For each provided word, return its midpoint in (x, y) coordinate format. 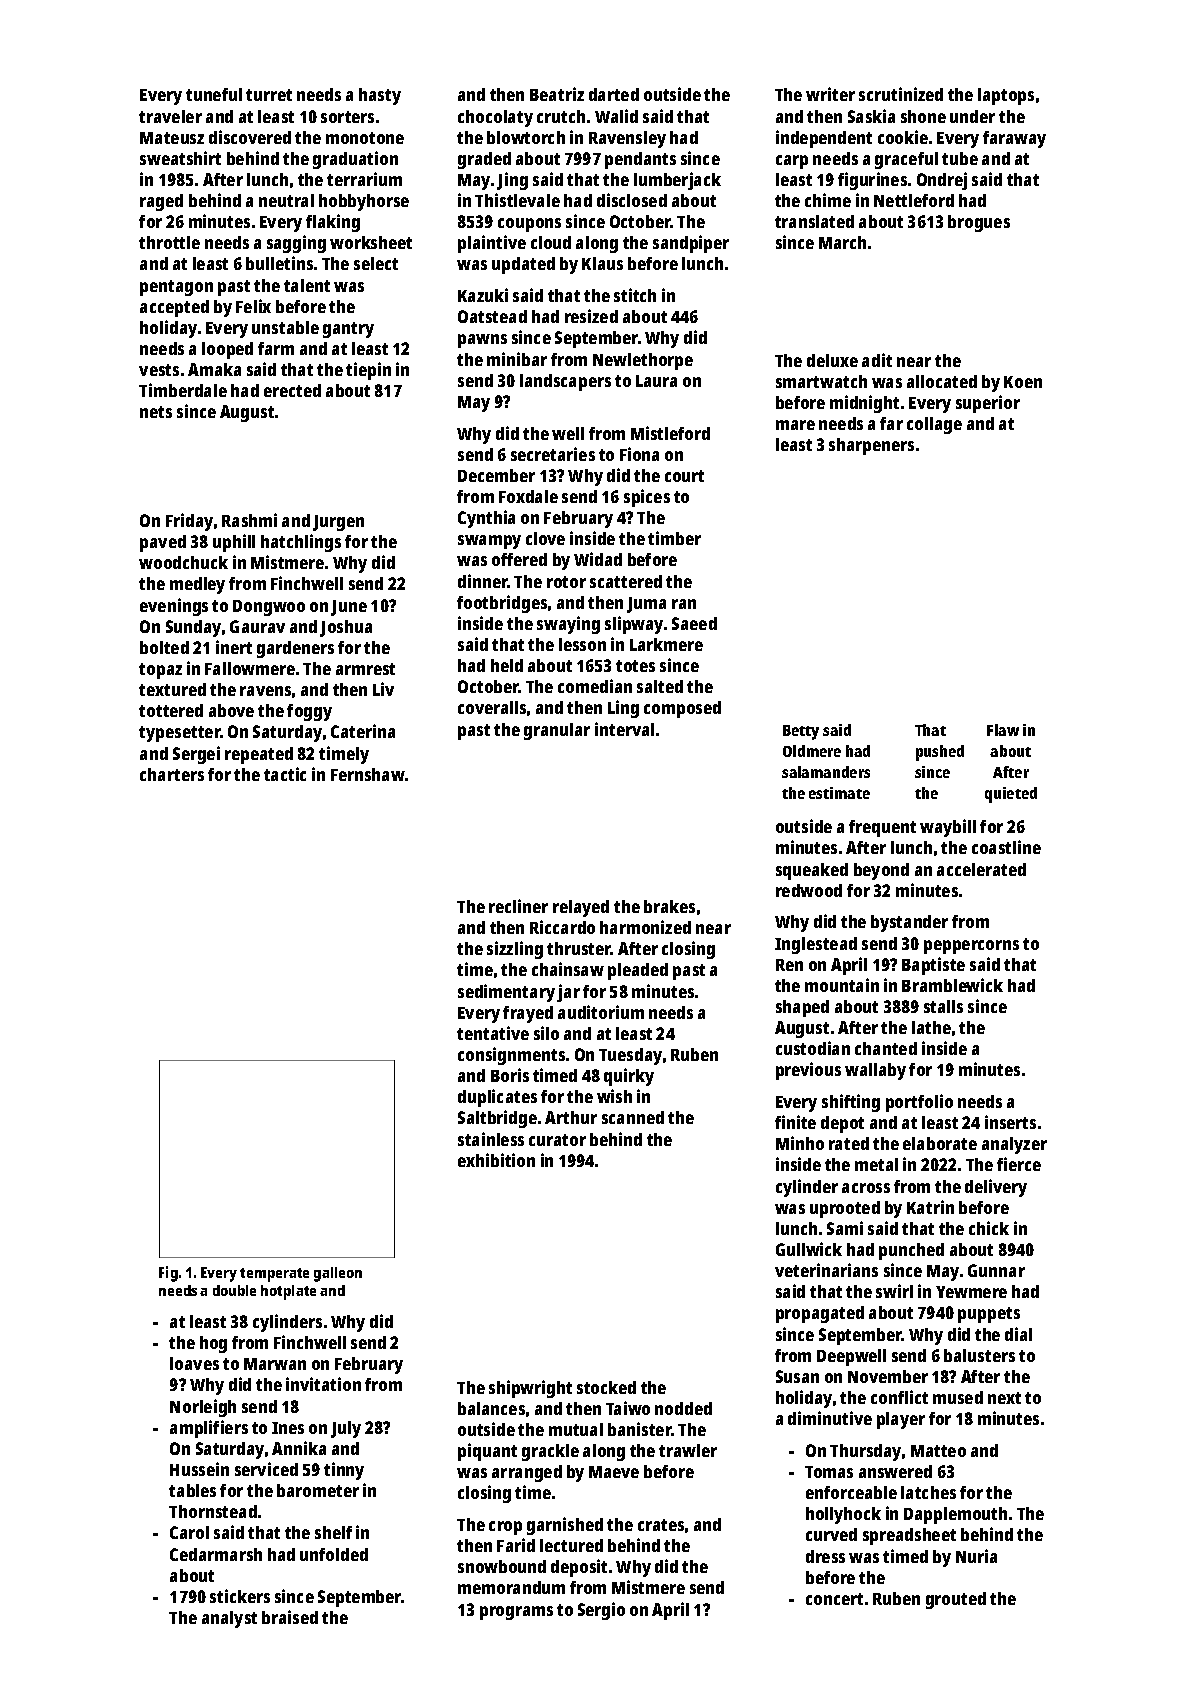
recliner (518, 906)
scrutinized (901, 94)
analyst (229, 1619)
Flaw (1003, 730)
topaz (160, 671)
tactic (285, 774)
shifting (851, 1103)
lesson (582, 644)
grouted (956, 1600)
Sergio (601, 1611)
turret (269, 95)
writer (830, 94)
